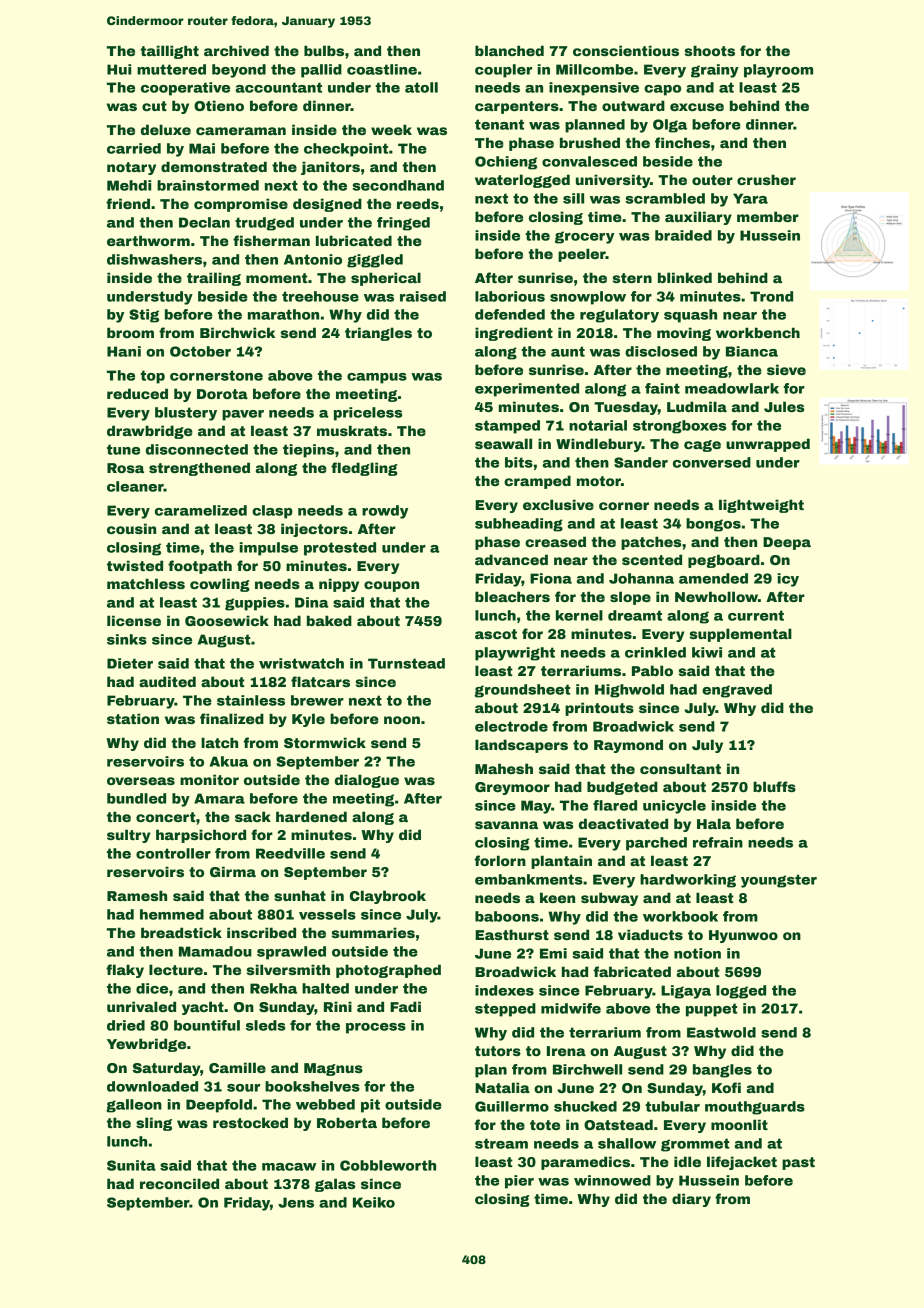 The image size is (924, 1308). I want to click on excuse, so click(697, 107).
